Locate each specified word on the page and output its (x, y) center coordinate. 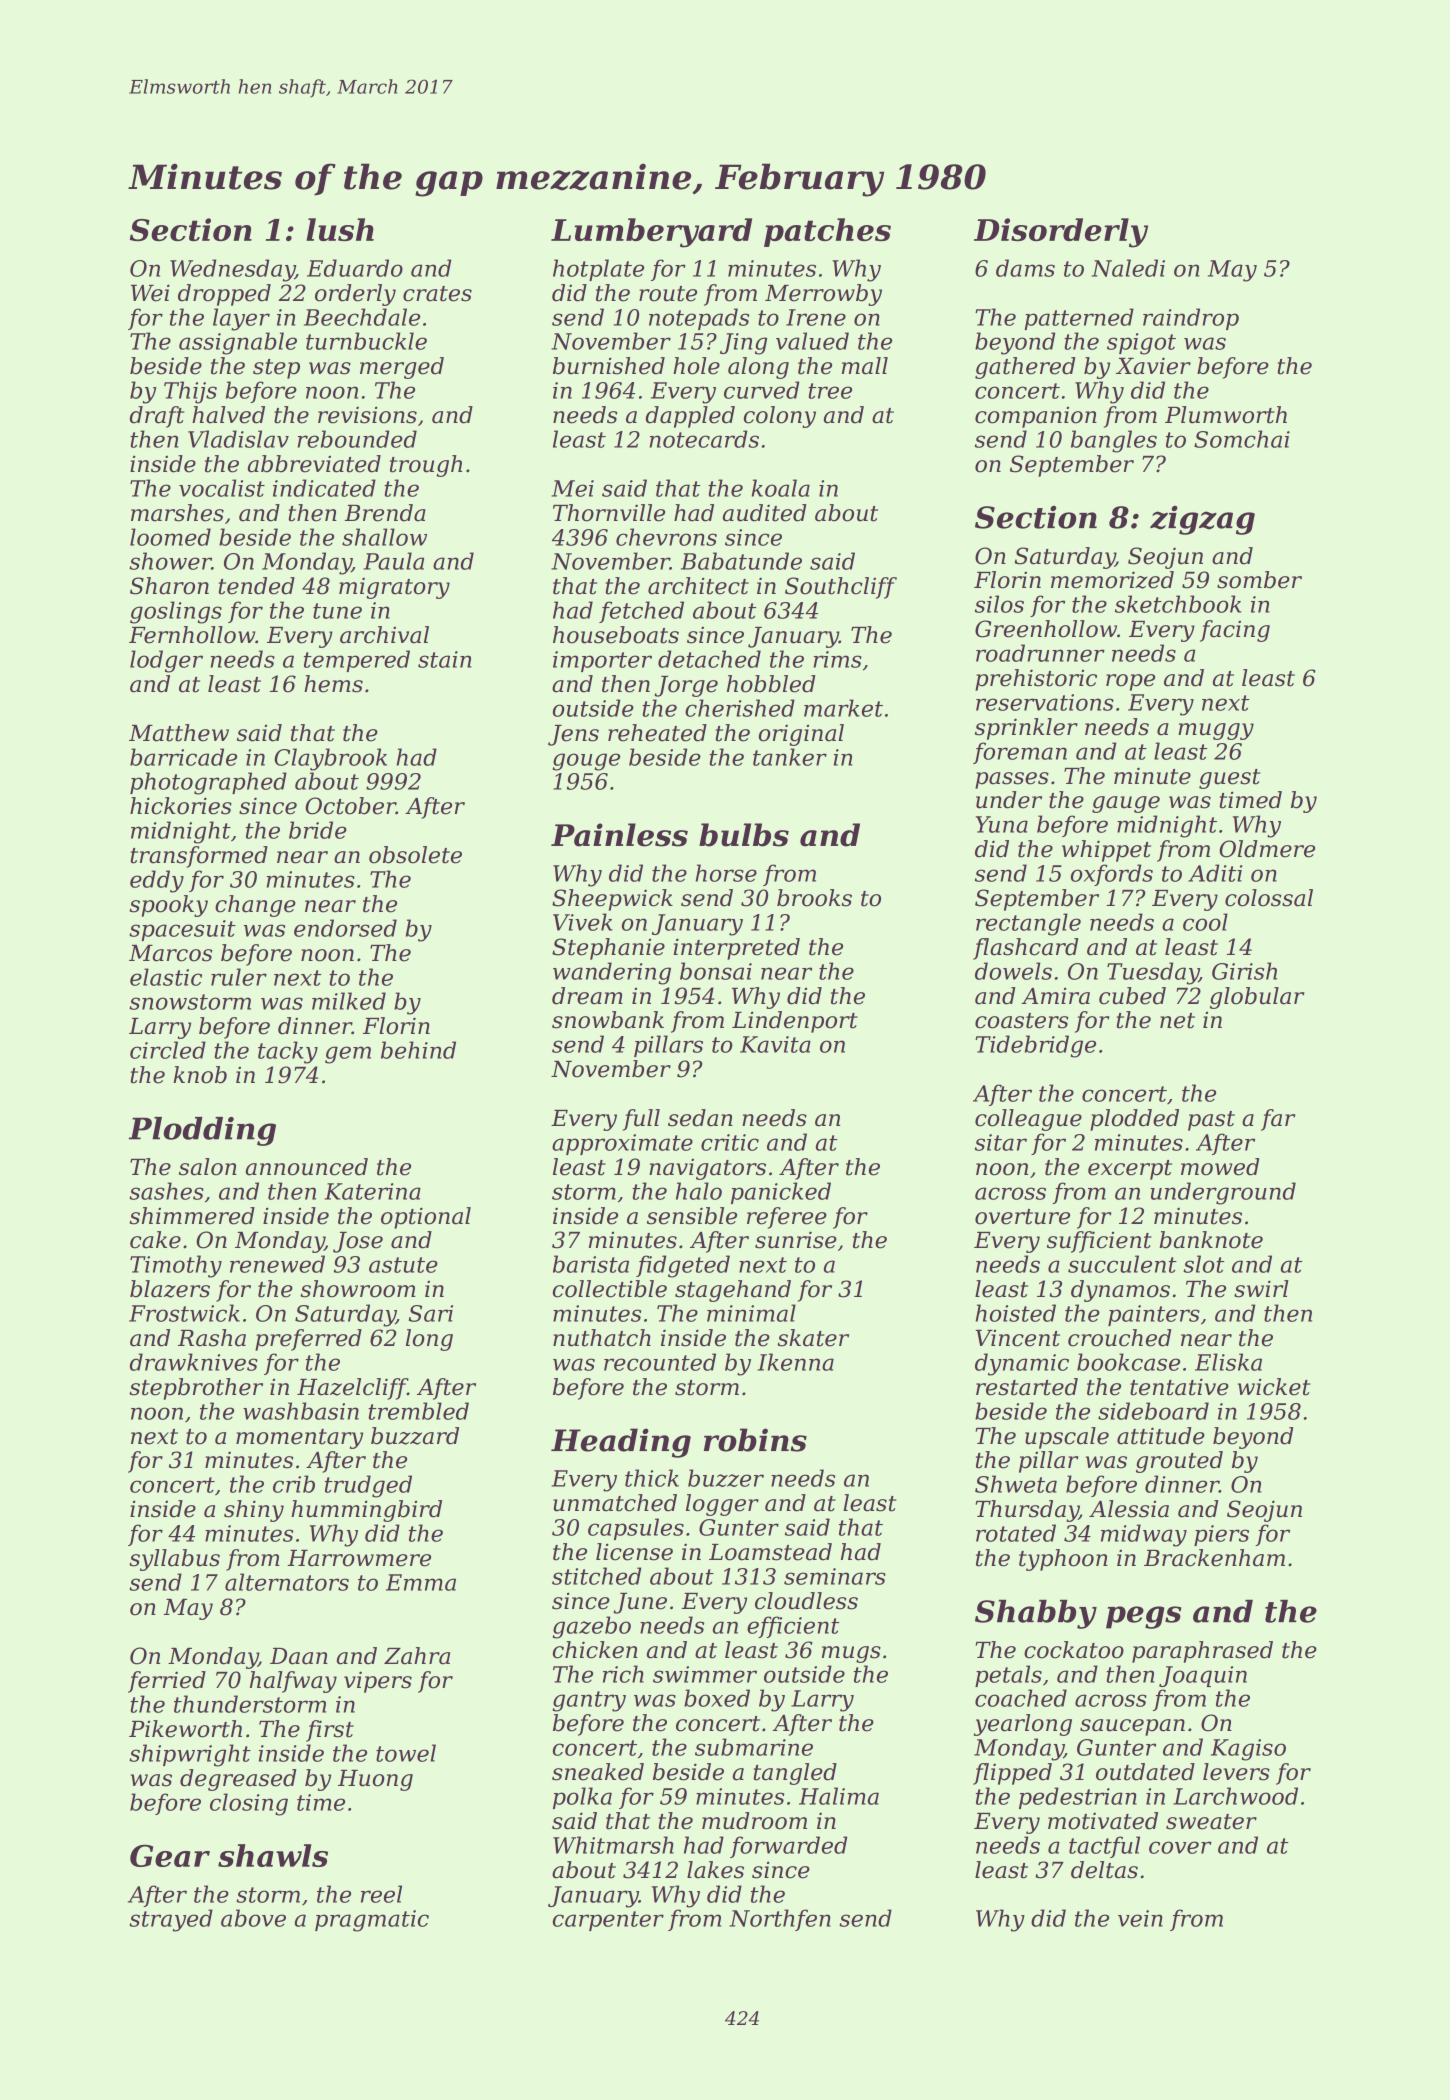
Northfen (780, 1920)
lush (340, 229)
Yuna (1002, 824)
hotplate (598, 270)
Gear (170, 1855)
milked (349, 1001)
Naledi (1128, 268)
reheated (657, 733)
